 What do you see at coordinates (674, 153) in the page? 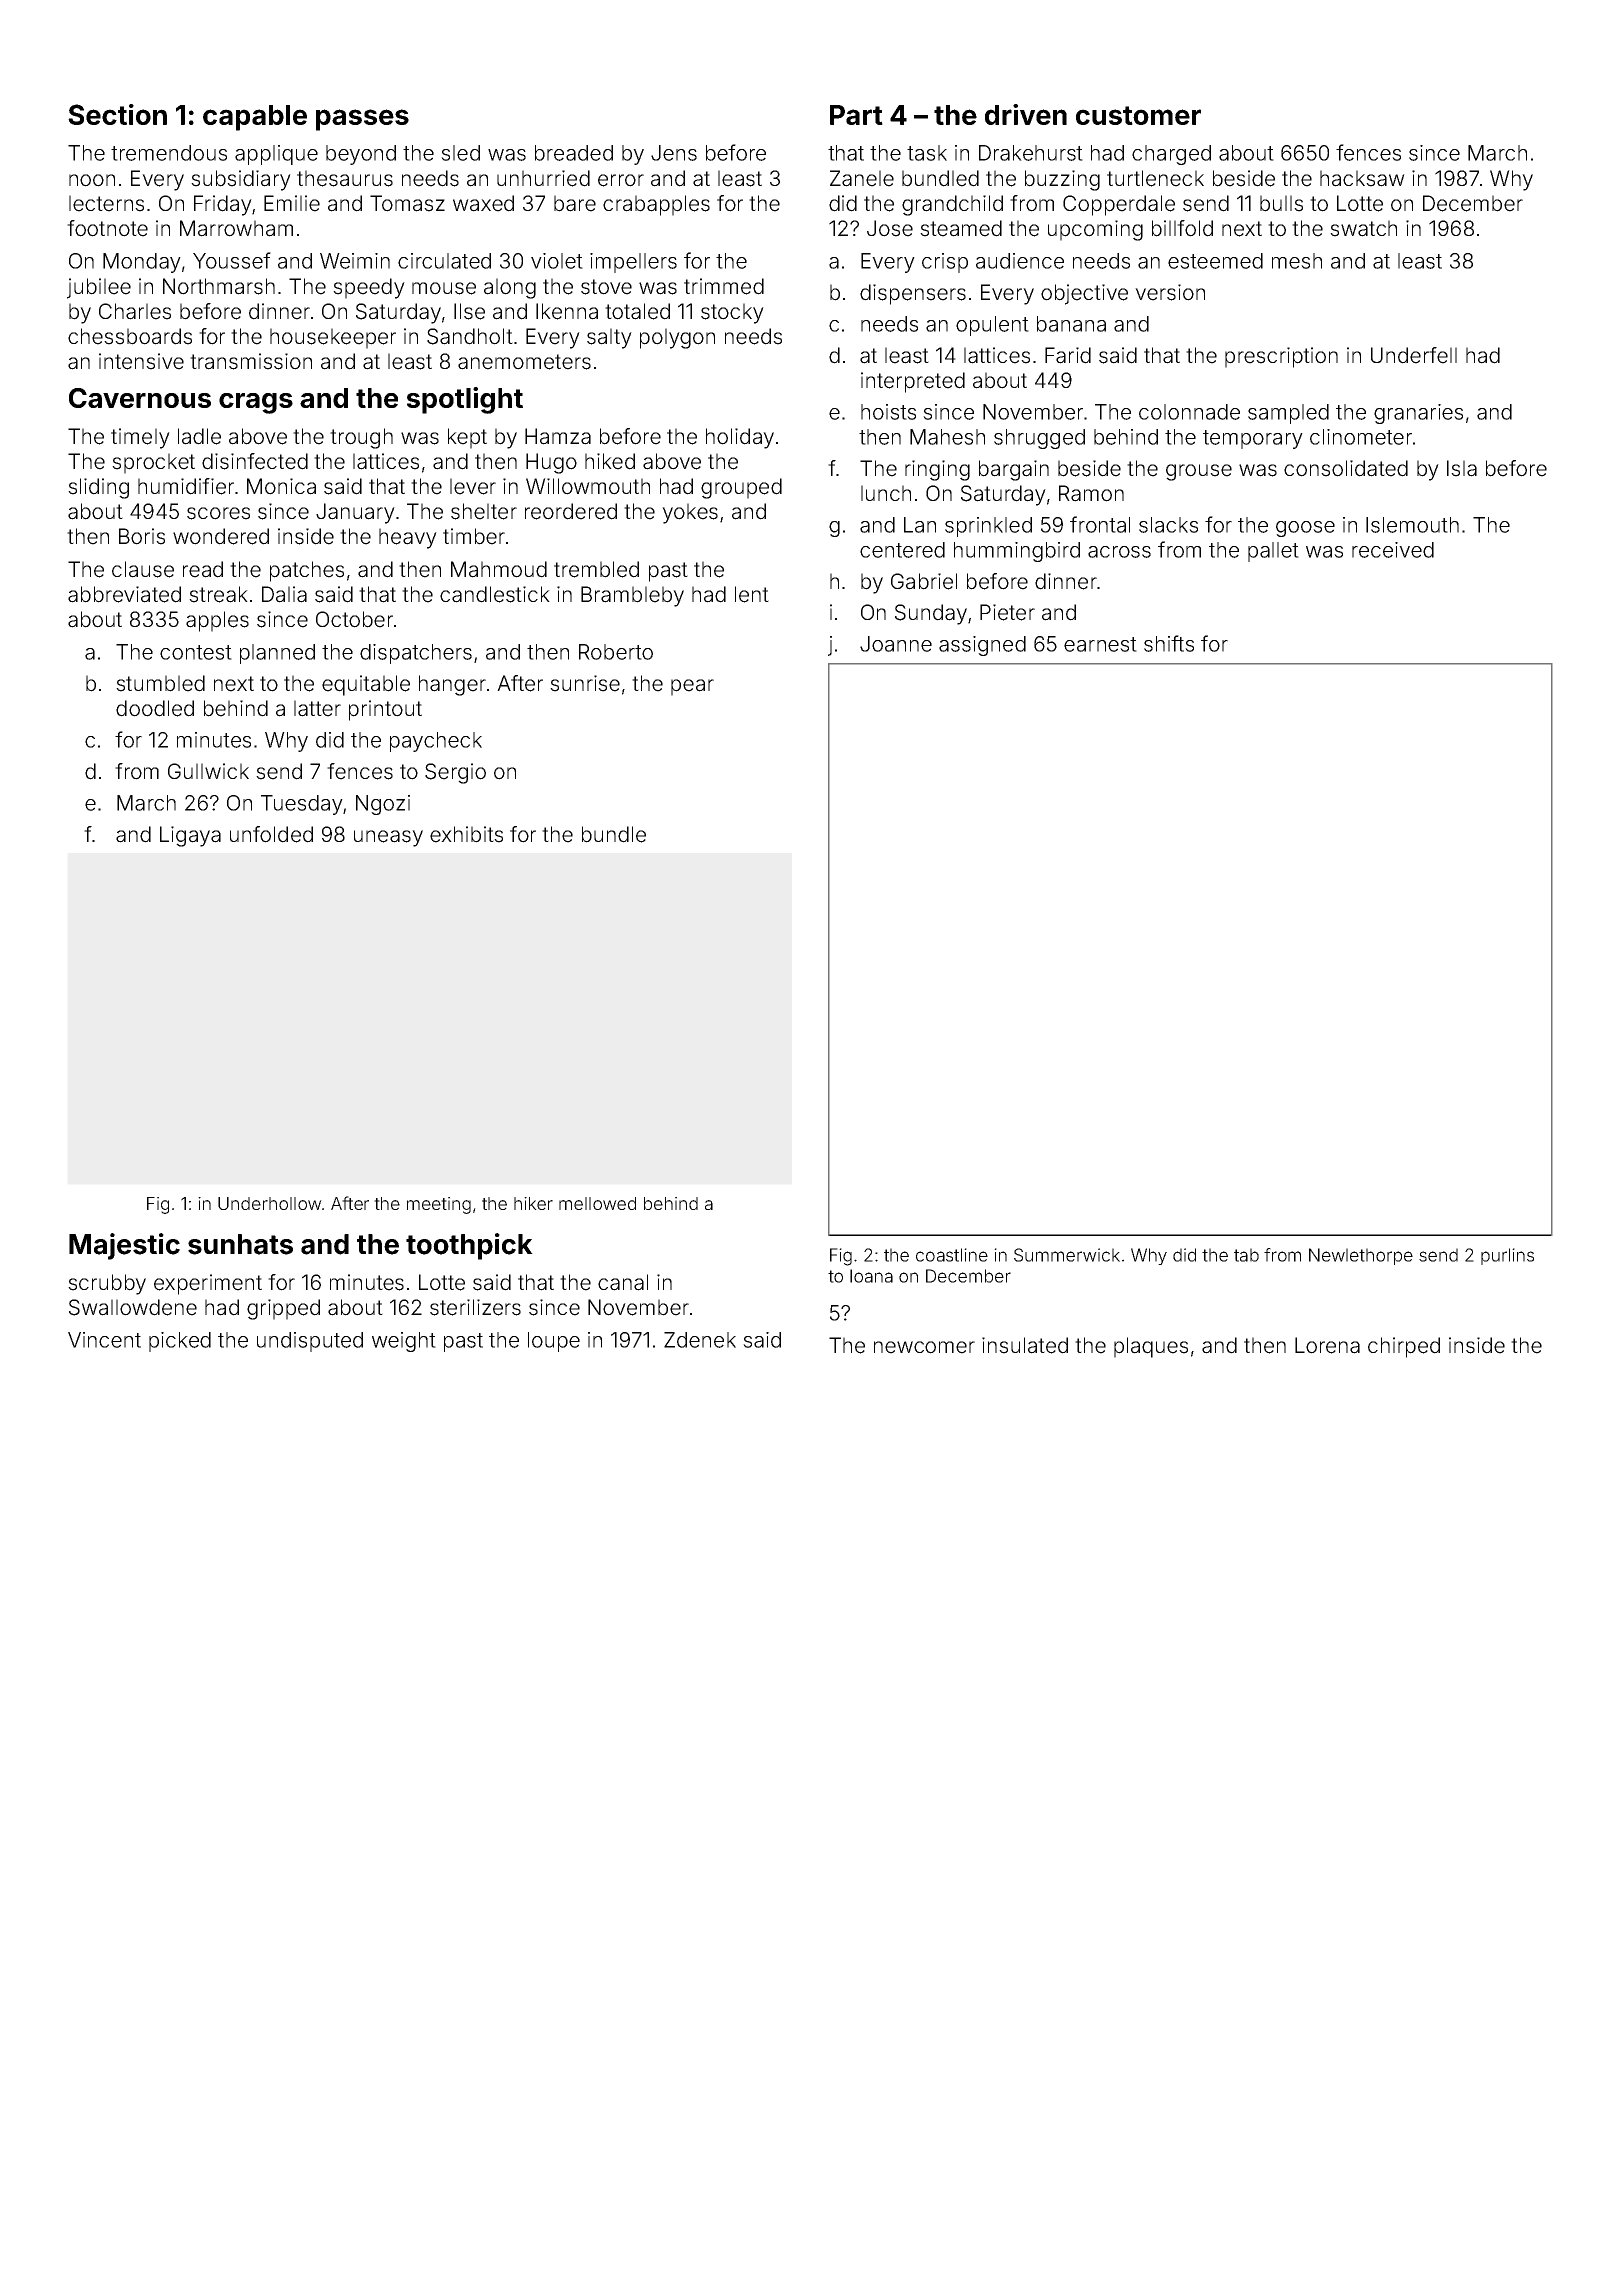
I see `Jens` at bounding box center [674, 153].
